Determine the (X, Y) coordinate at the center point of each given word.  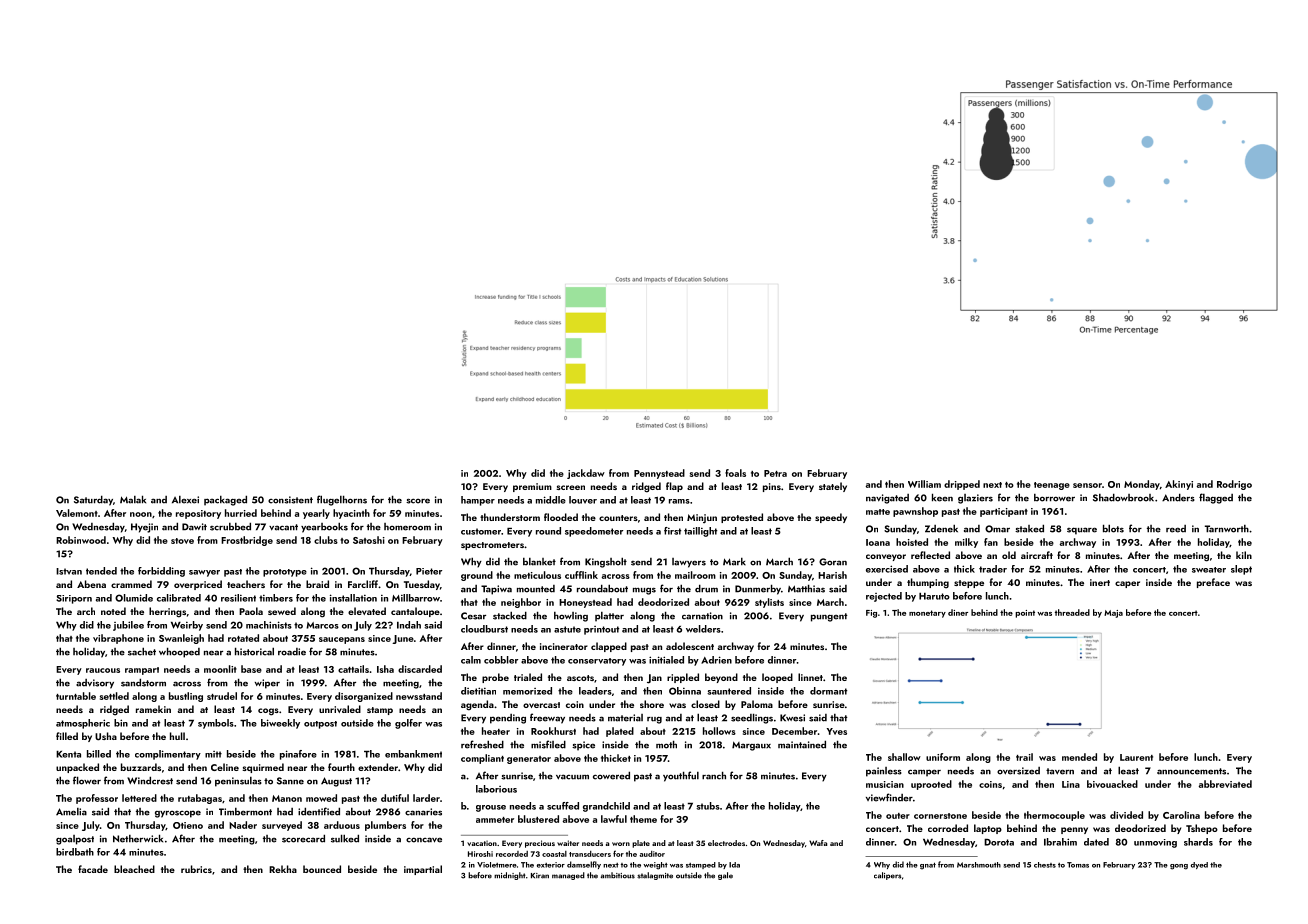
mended (1079, 757)
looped (777, 678)
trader (993, 569)
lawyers (689, 563)
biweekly (280, 724)
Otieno (188, 825)
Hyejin (144, 528)
